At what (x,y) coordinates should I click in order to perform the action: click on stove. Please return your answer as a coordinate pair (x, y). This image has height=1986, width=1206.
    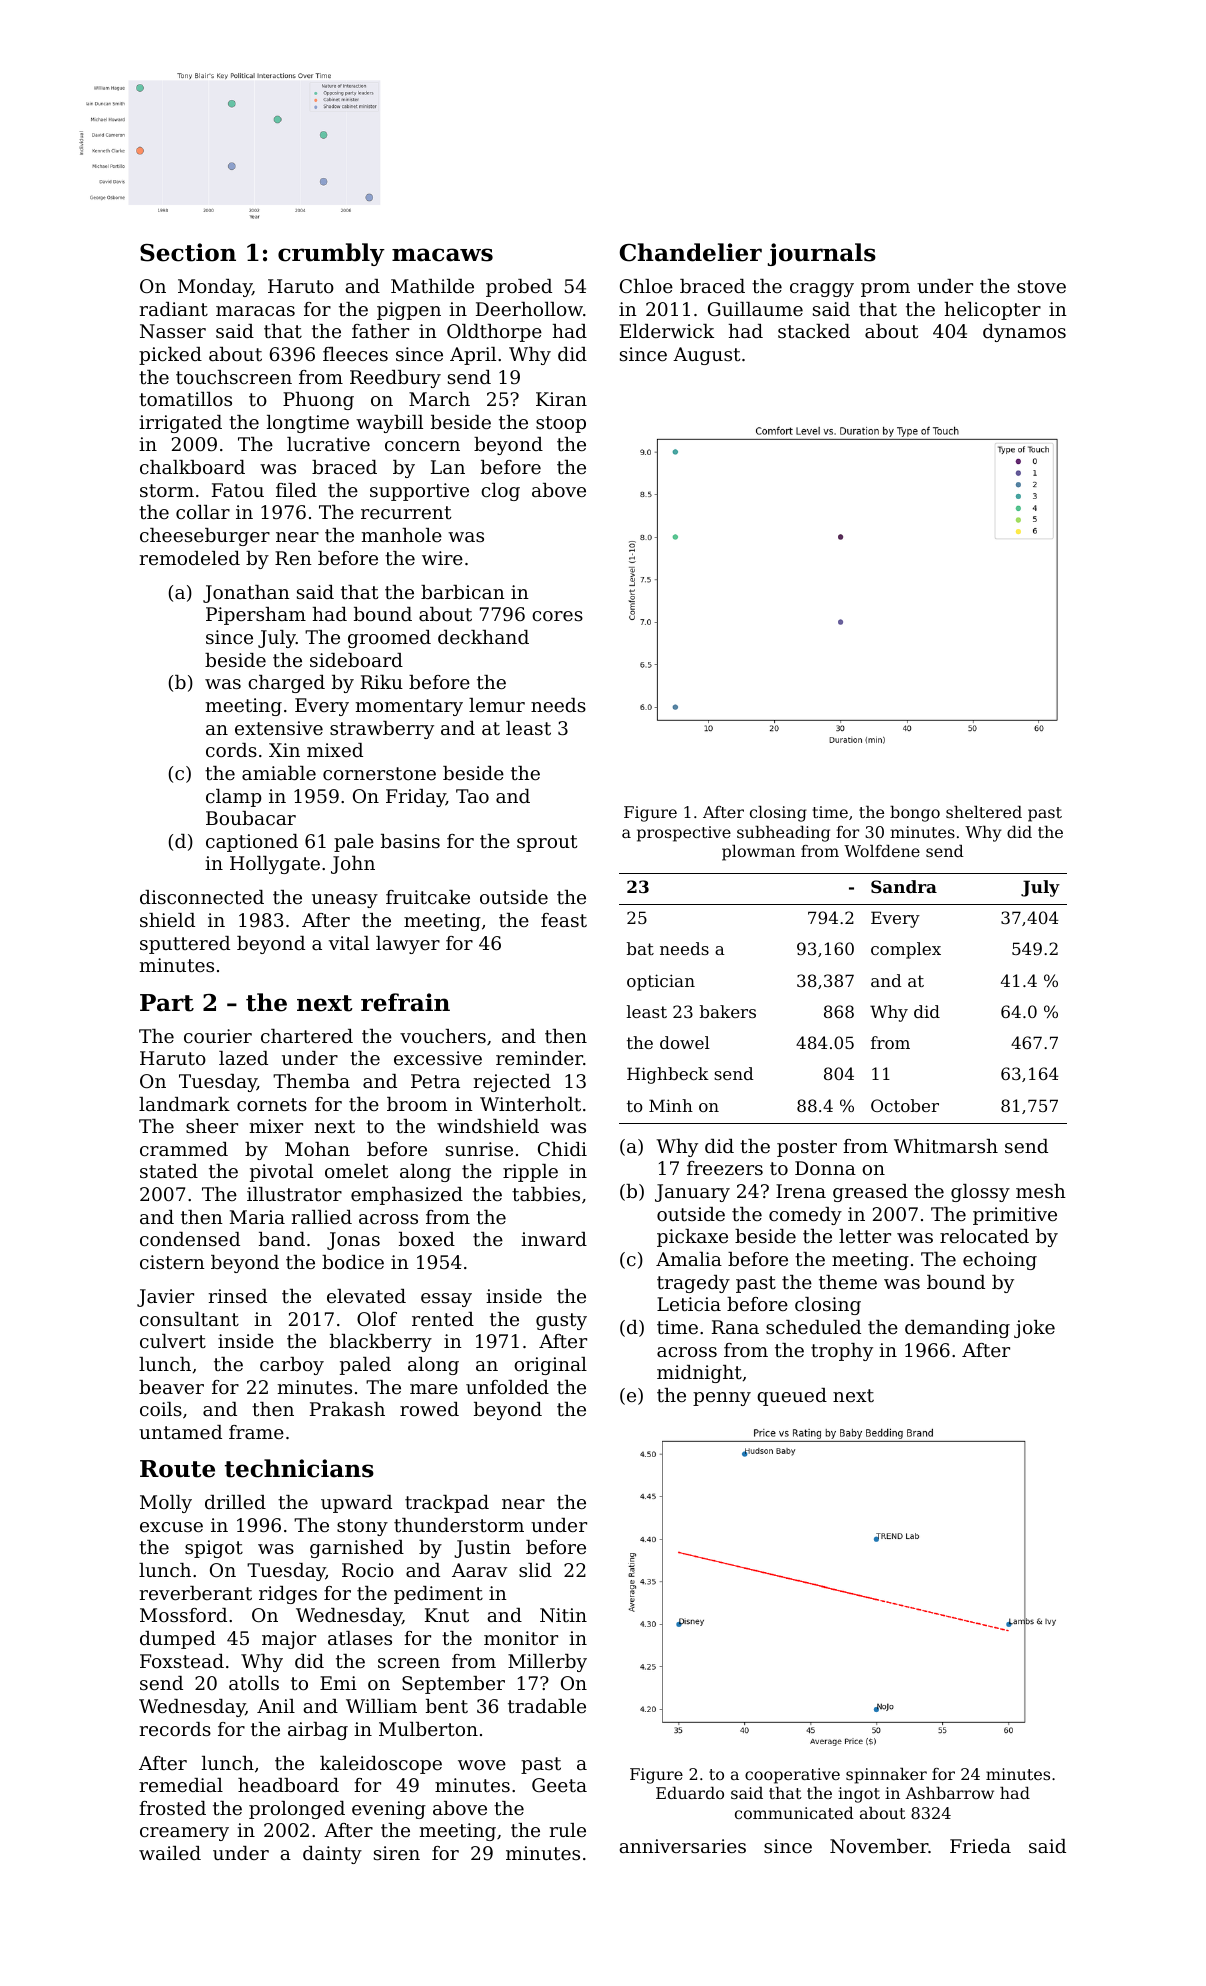
    Looking at the image, I should click on (1042, 286).
